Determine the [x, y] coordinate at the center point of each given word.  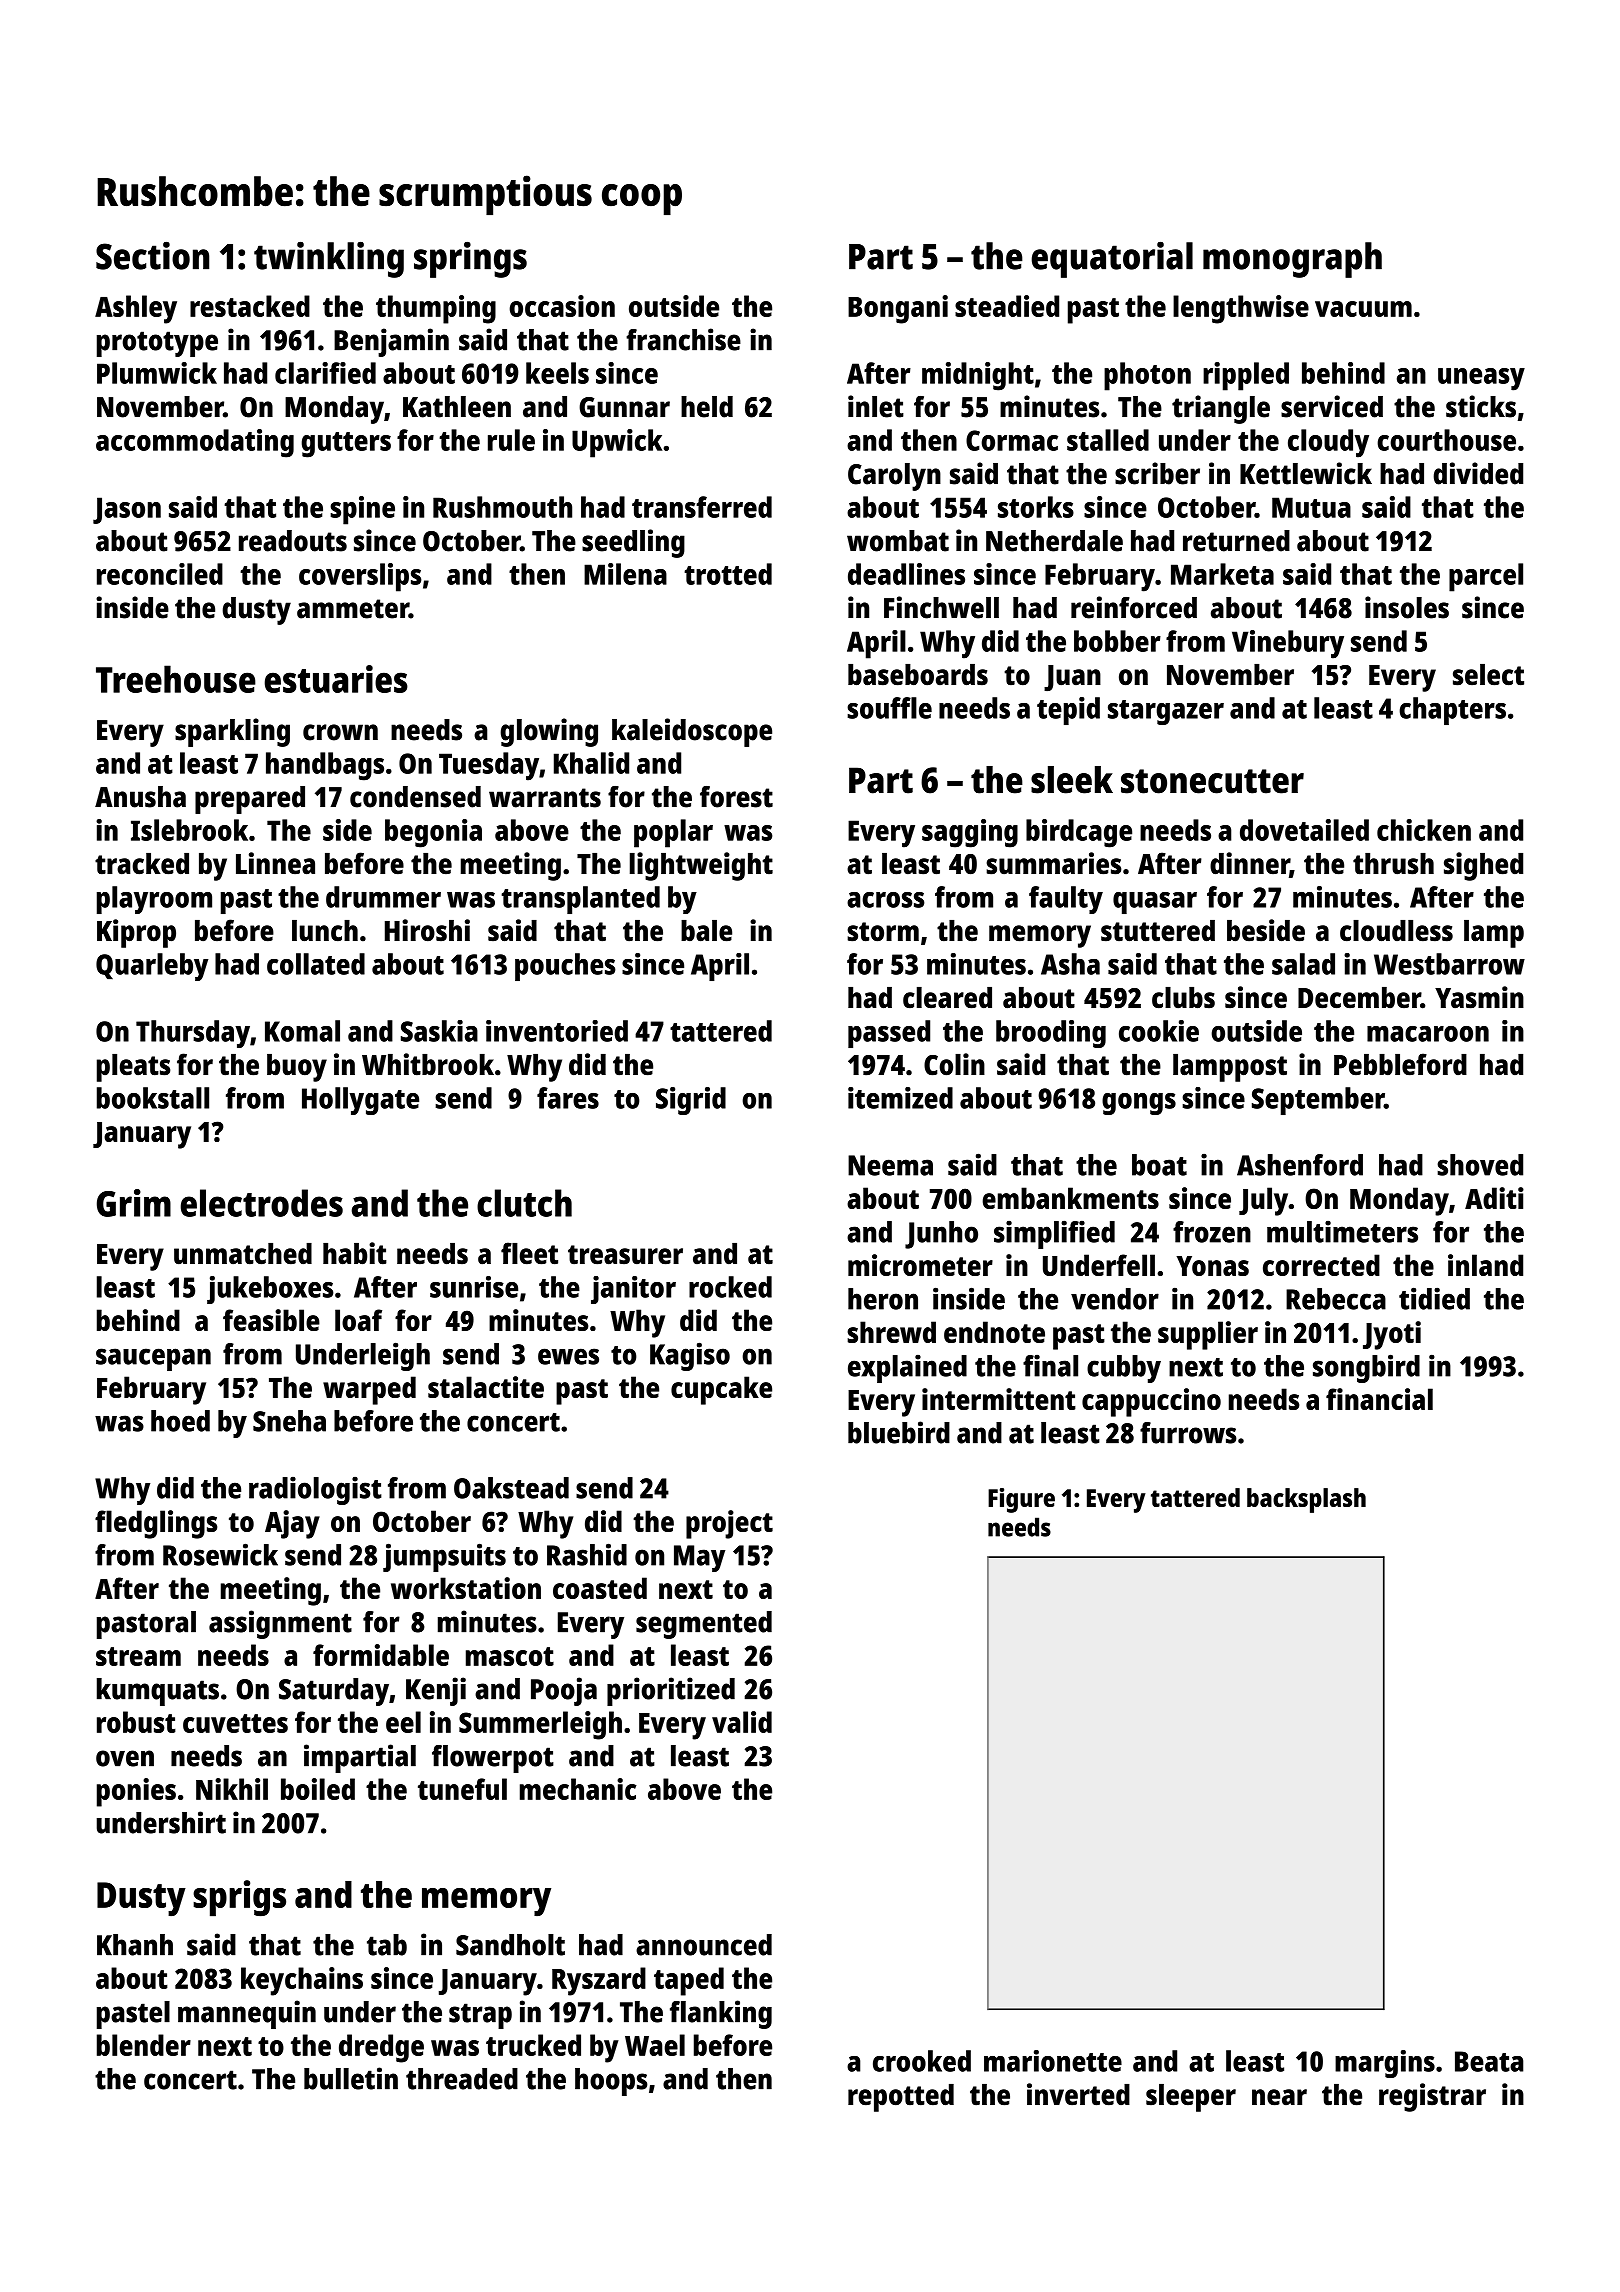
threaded [462, 2079]
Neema [890, 1165]
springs [470, 260]
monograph [1292, 260]
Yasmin [1479, 997]
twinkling [329, 260]
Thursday [193, 1034]
